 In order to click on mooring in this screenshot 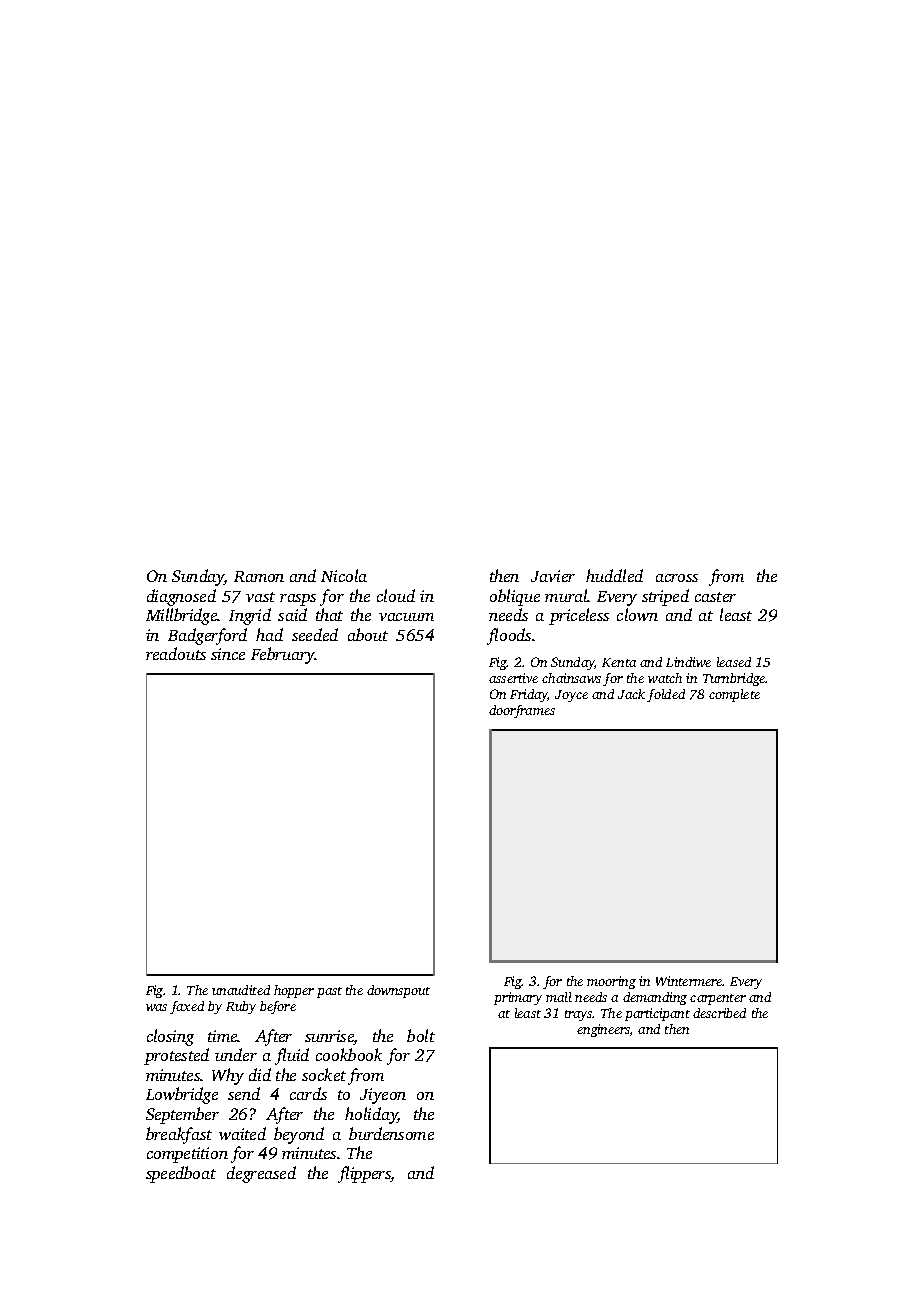, I will do `click(611, 982)`.
